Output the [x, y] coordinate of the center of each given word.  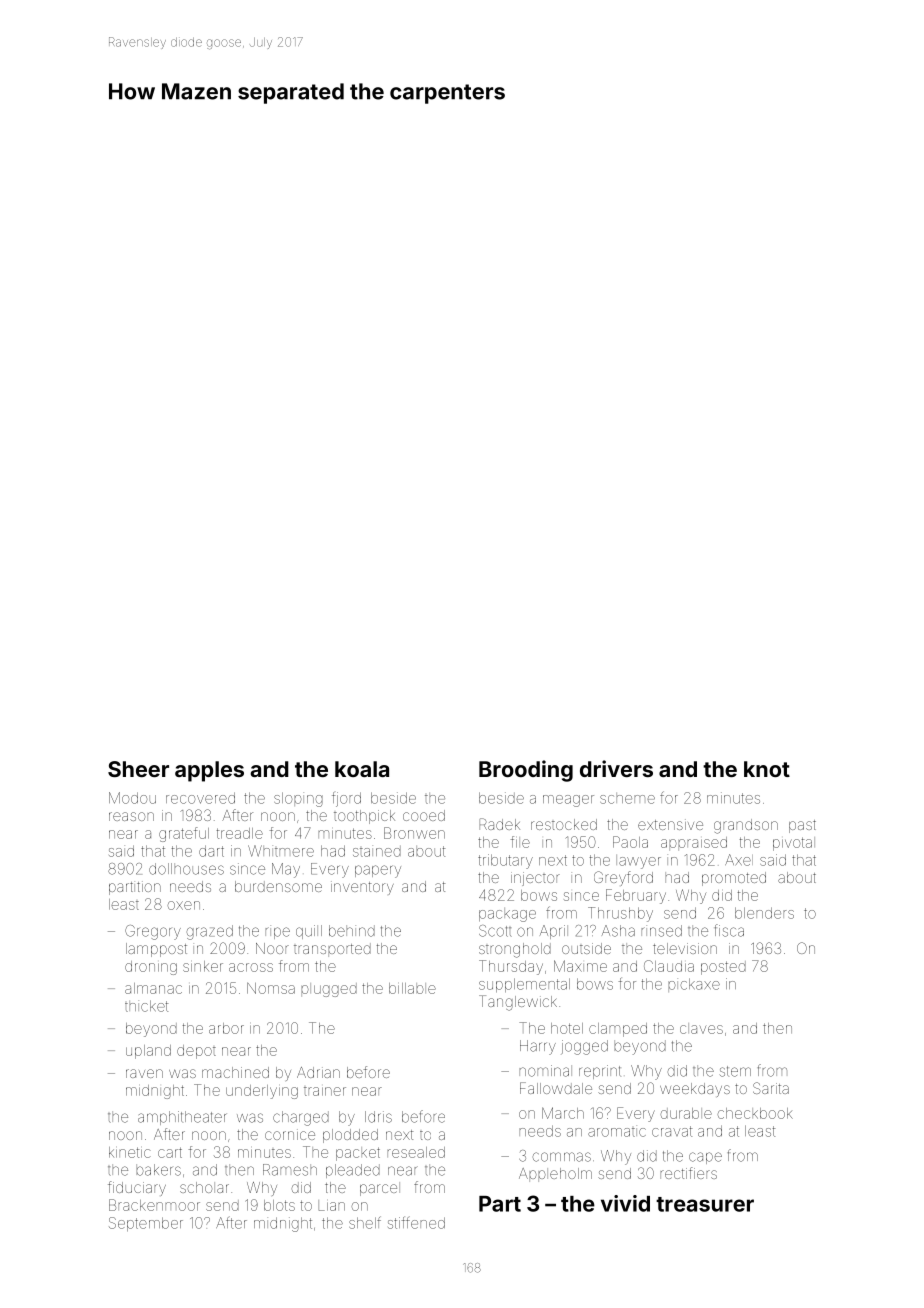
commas [562, 1157]
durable [686, 1113]
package [507, 915]
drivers [616, 768]
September [146, 1224]
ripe [277, 932]
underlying [262, 1092]
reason [131, 816]
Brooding [526, 771]
